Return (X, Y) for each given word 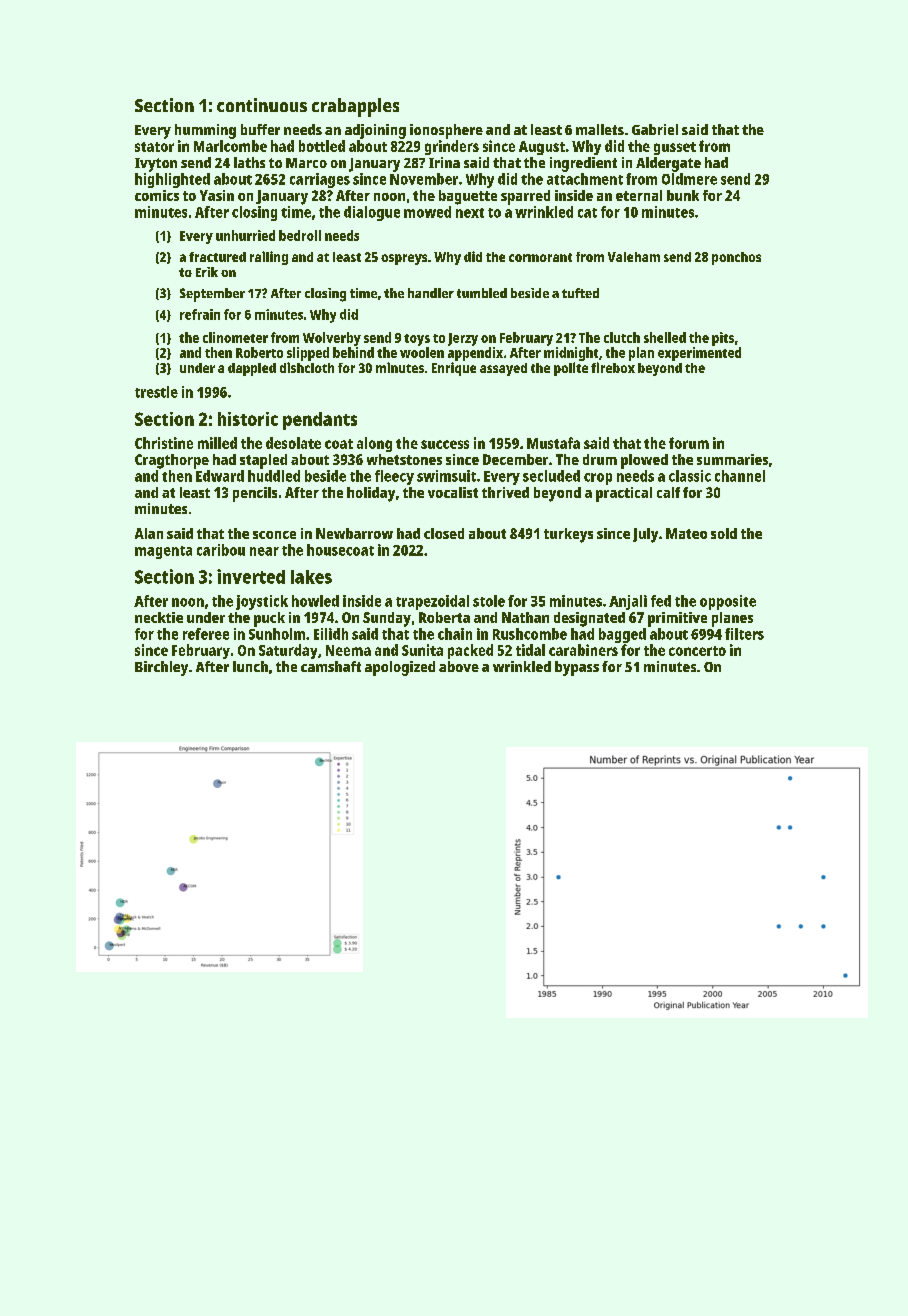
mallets (600, 129)
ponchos (736, 258)
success (445, 444)
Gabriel (655, 129)
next (470, 213)
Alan (149, 533)
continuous (262, 105)
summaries (732, 459)
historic (248, 419)
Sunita (422, 650)
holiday (371, 494)
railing (269, 258)
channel (740, 476)
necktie (159, 617)
